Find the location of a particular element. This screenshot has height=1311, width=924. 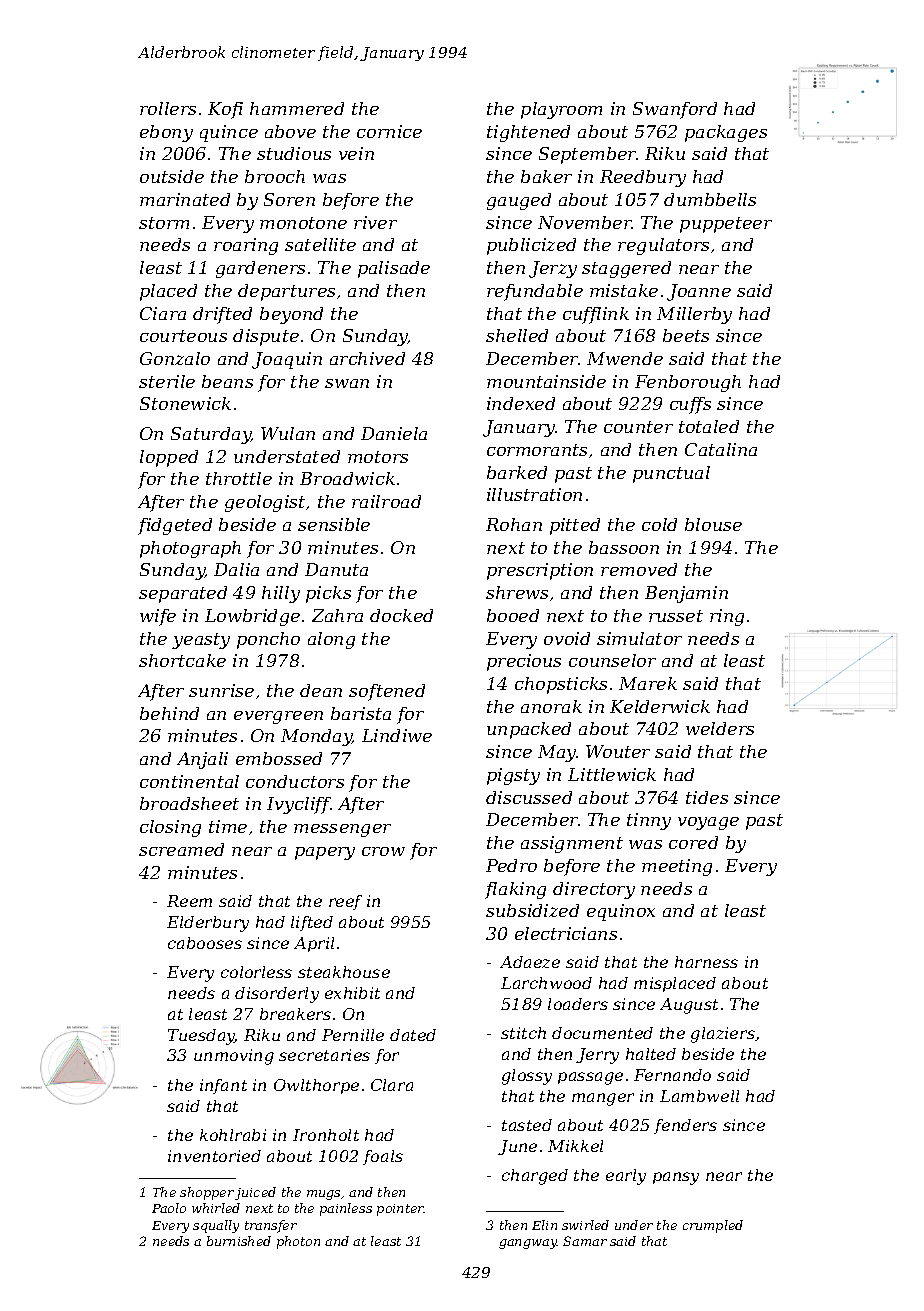

archived is located at coordinates (367, 358).
